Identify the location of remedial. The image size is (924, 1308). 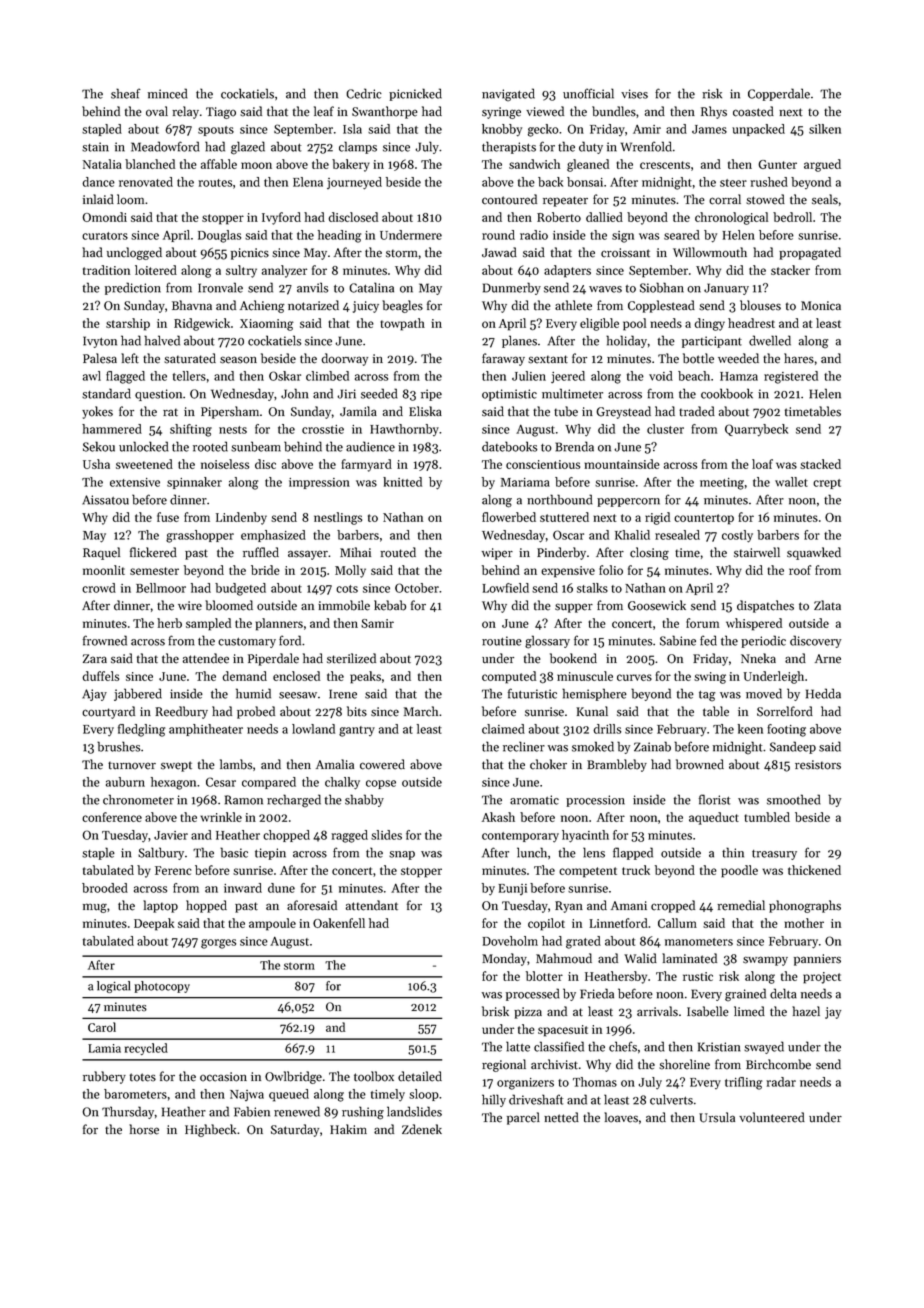
(741, 905).
